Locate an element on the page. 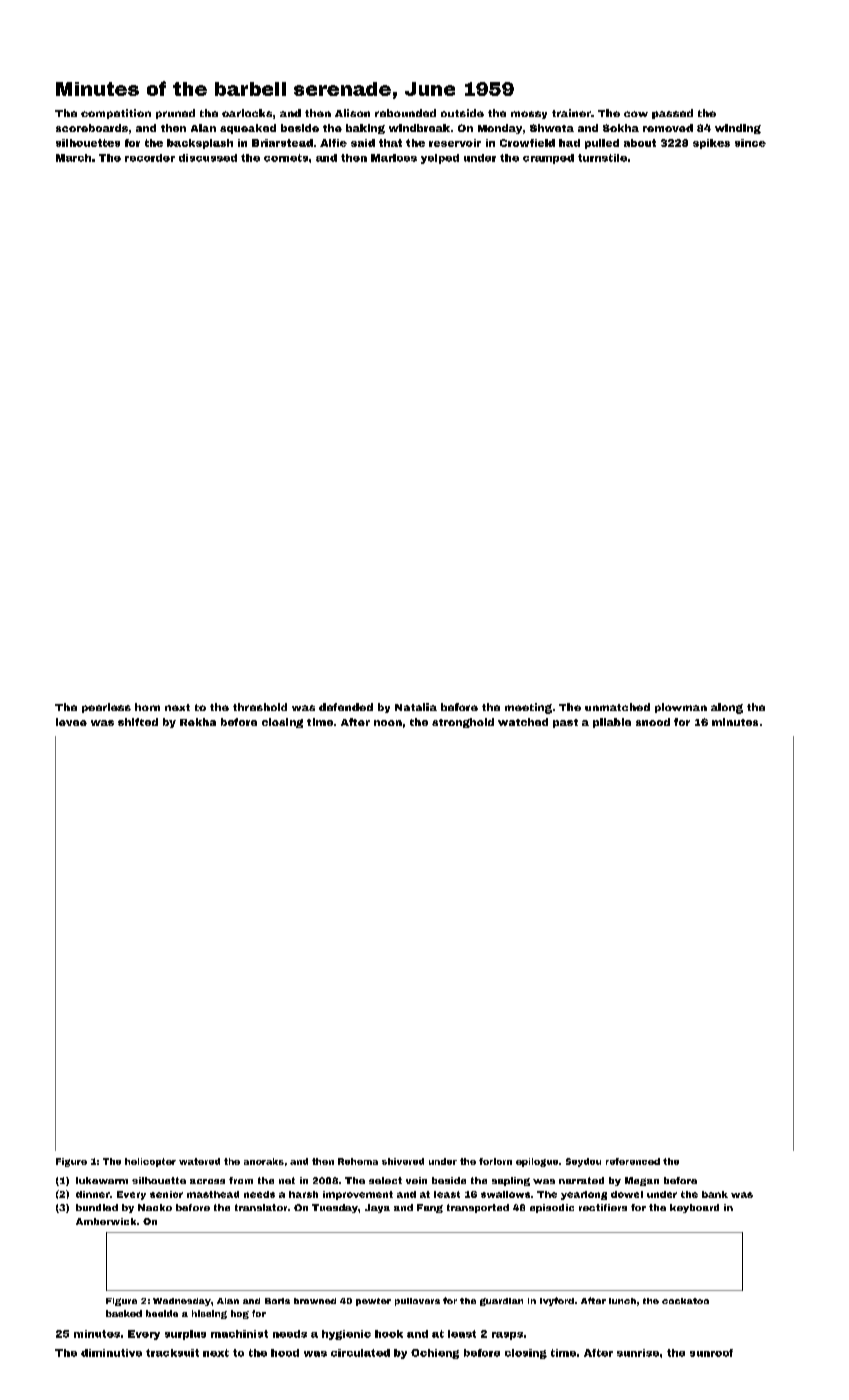 Image resolution: width=849 pixels, height=1400 pixels. levee is located at coordinates (71, 722).
